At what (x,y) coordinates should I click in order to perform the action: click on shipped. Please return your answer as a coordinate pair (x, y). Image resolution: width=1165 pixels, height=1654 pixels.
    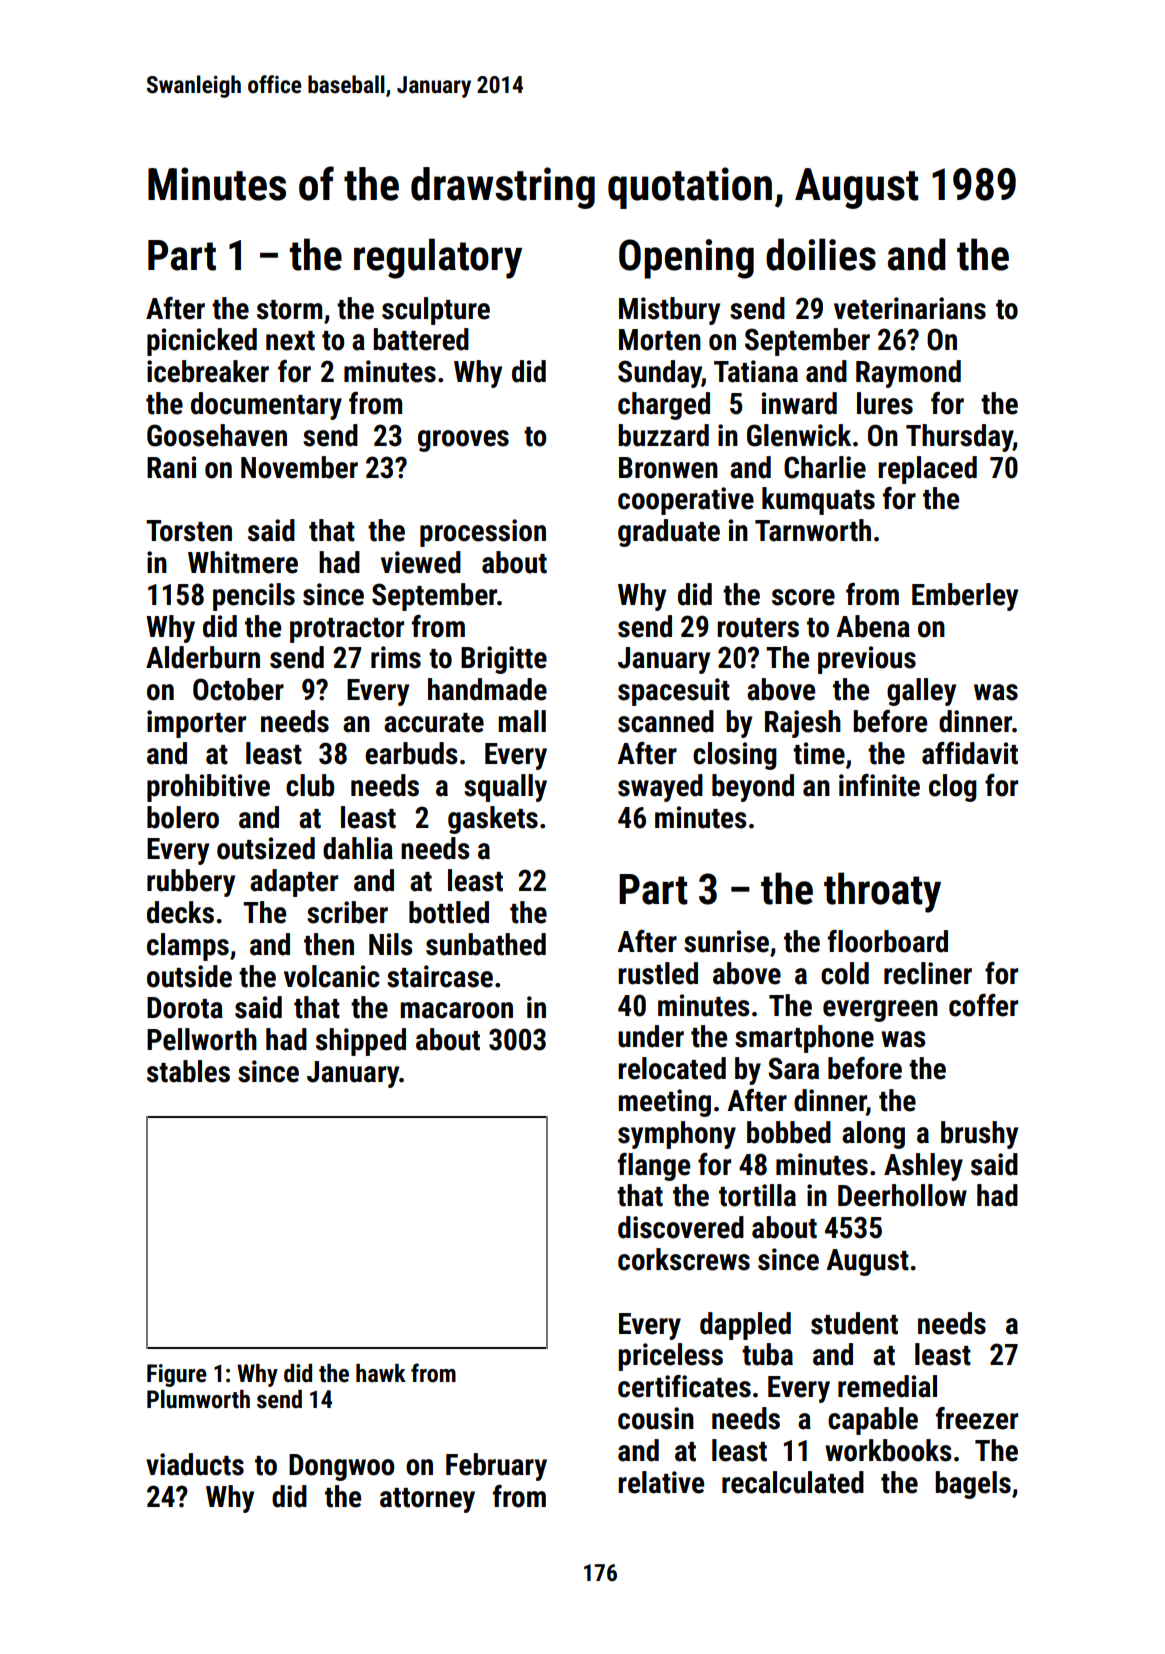
    Looking at the image, I should click on (361, 1042).
